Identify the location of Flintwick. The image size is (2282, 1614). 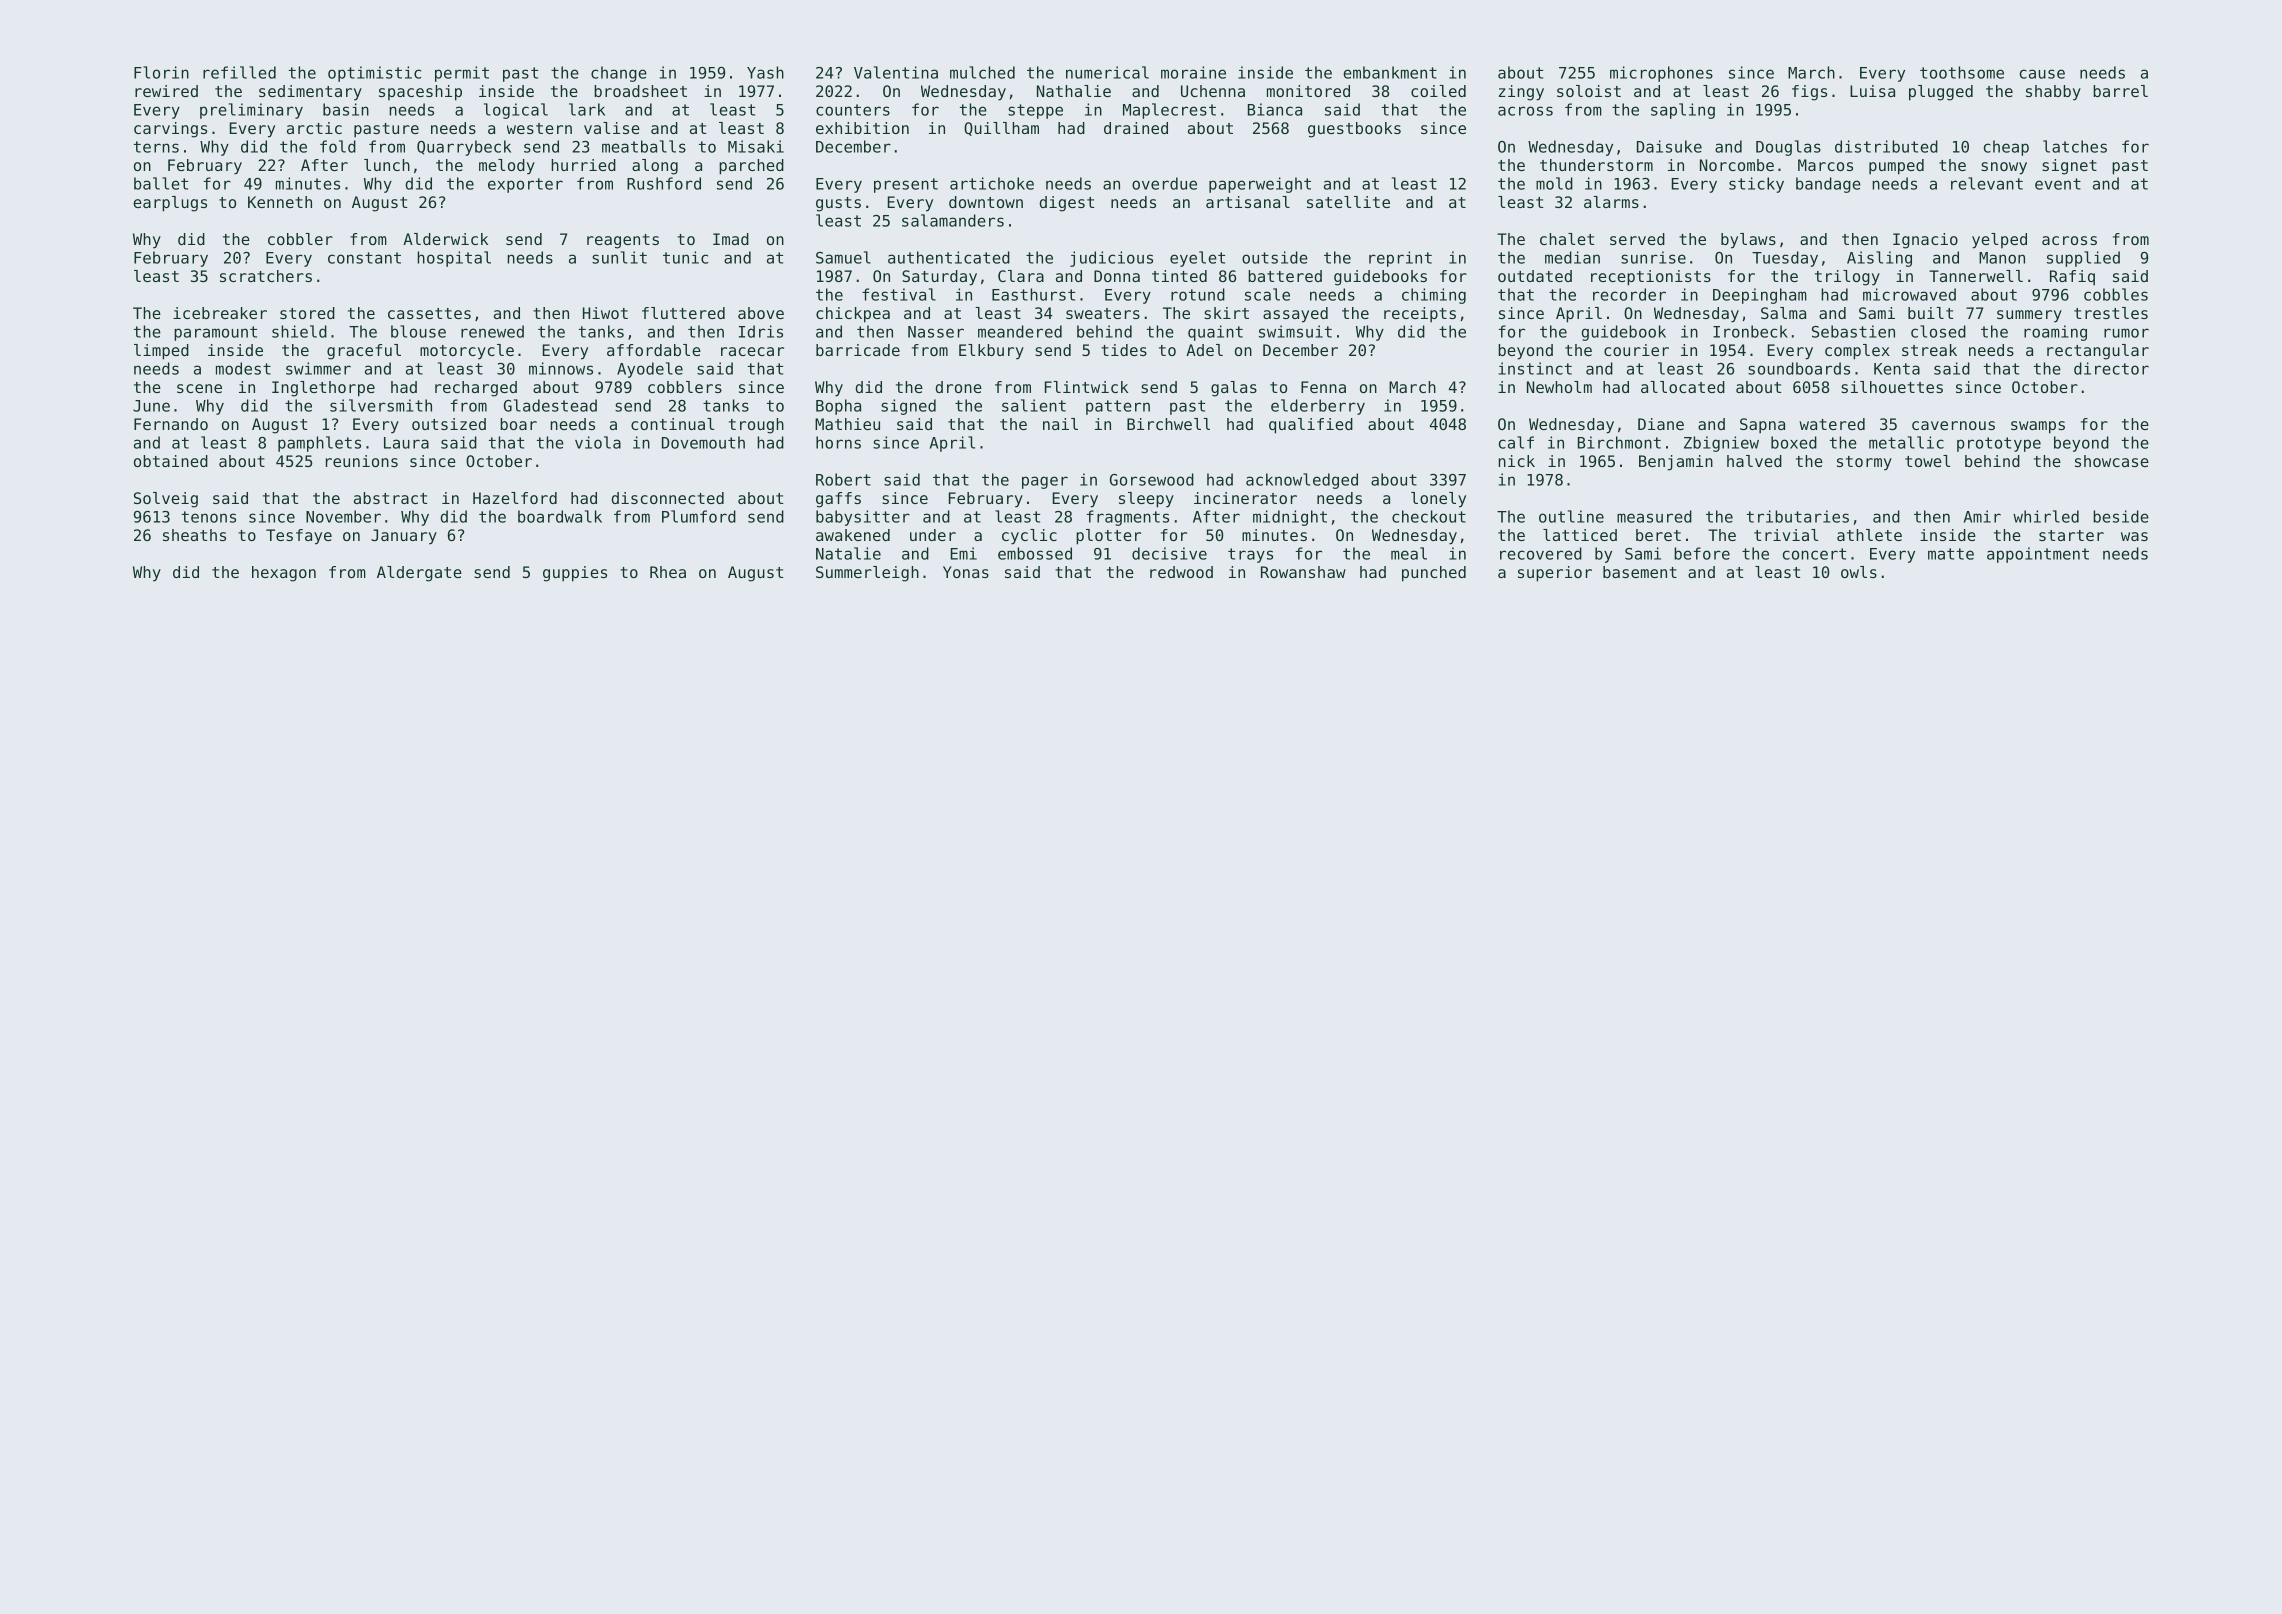
(1086, 387).
